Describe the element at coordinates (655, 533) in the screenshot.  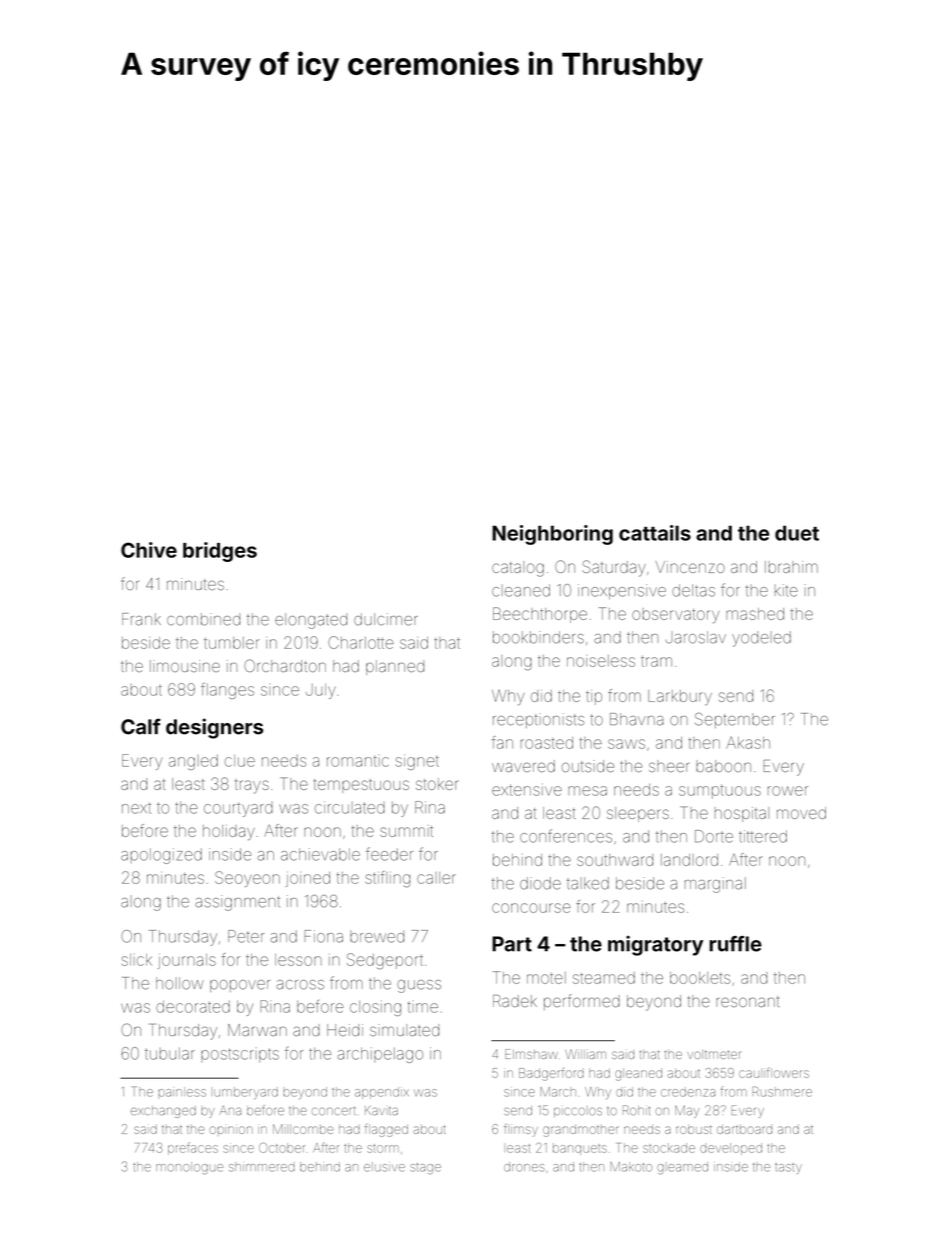
I see `cattails` at that location.
